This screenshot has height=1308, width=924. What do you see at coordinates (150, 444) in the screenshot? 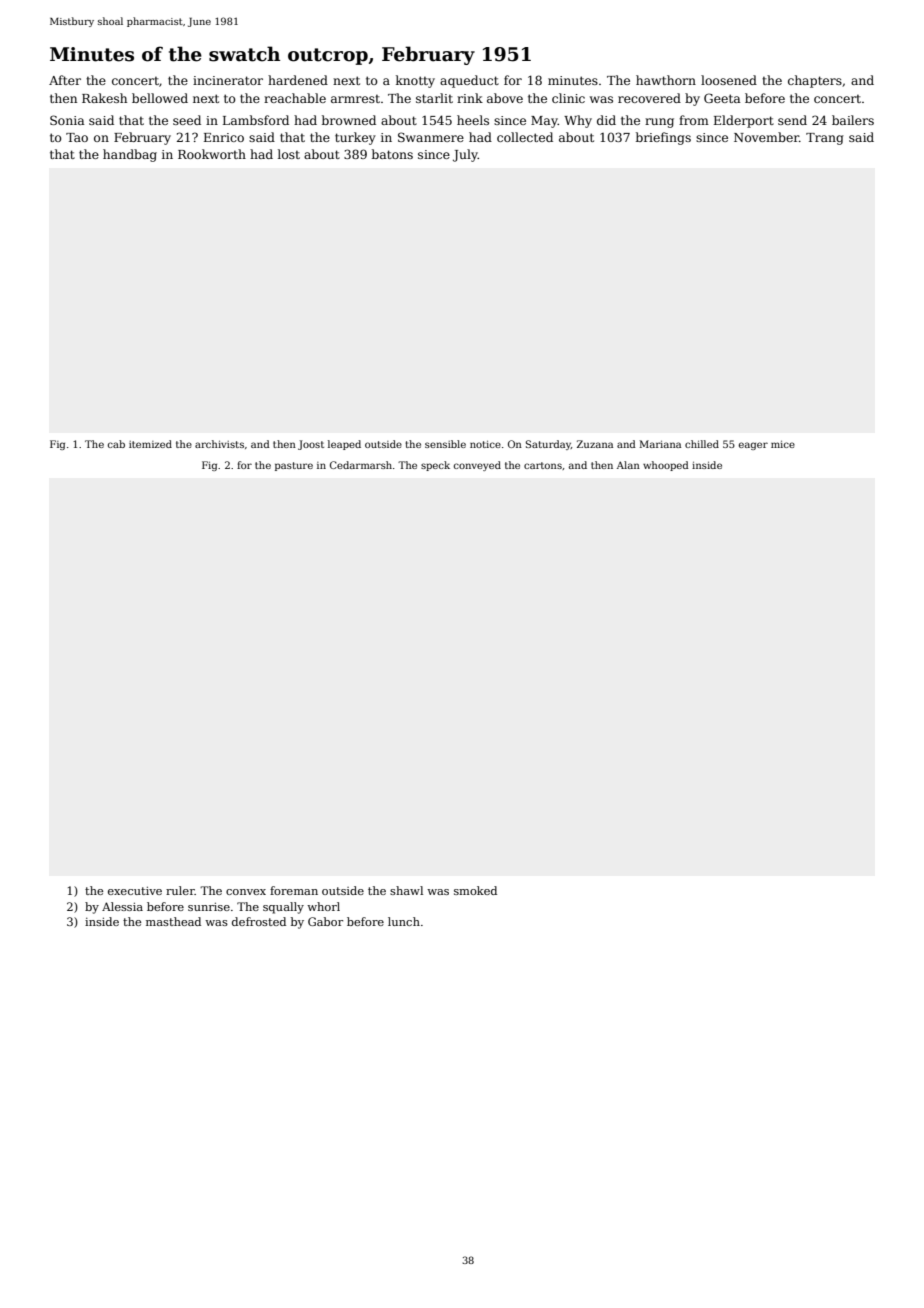
I see `itemized` at bounding box center [150, 444].
